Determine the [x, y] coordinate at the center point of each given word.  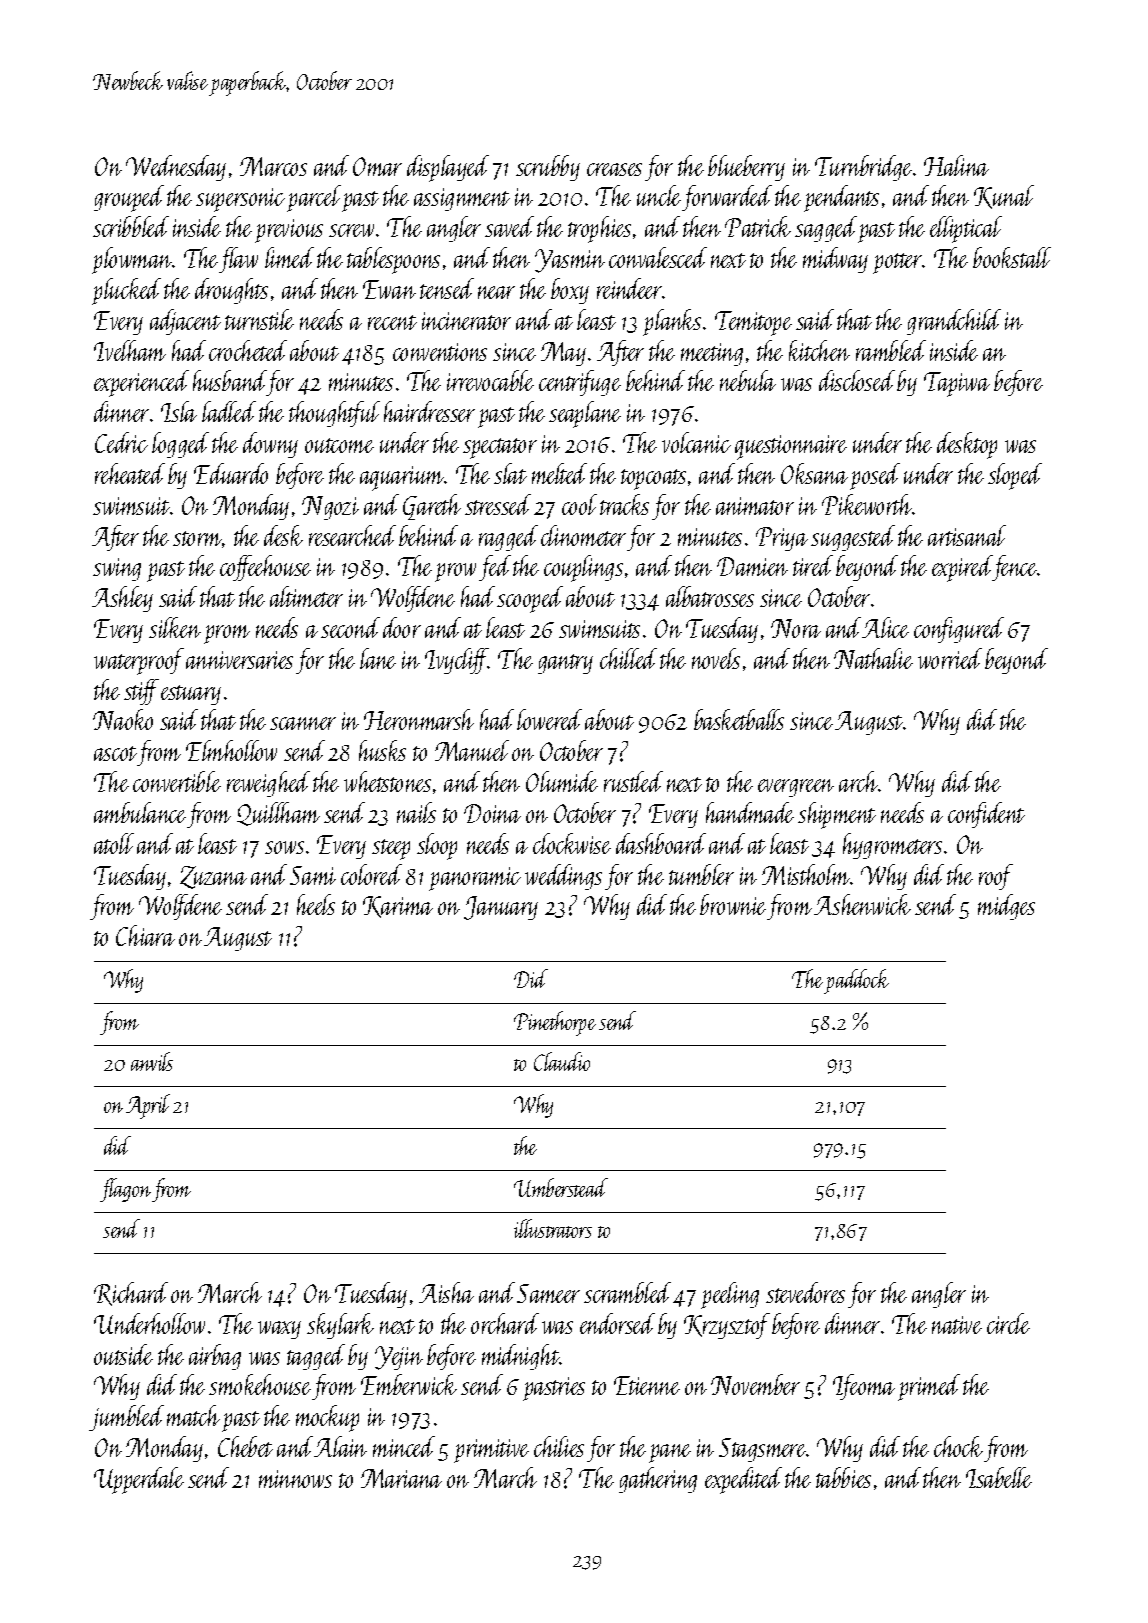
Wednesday [176, 168]
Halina [956, 165]
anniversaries [239, 660]
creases [614, 169]
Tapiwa [957, 384]
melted [559, 473]
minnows [295, 1479]
